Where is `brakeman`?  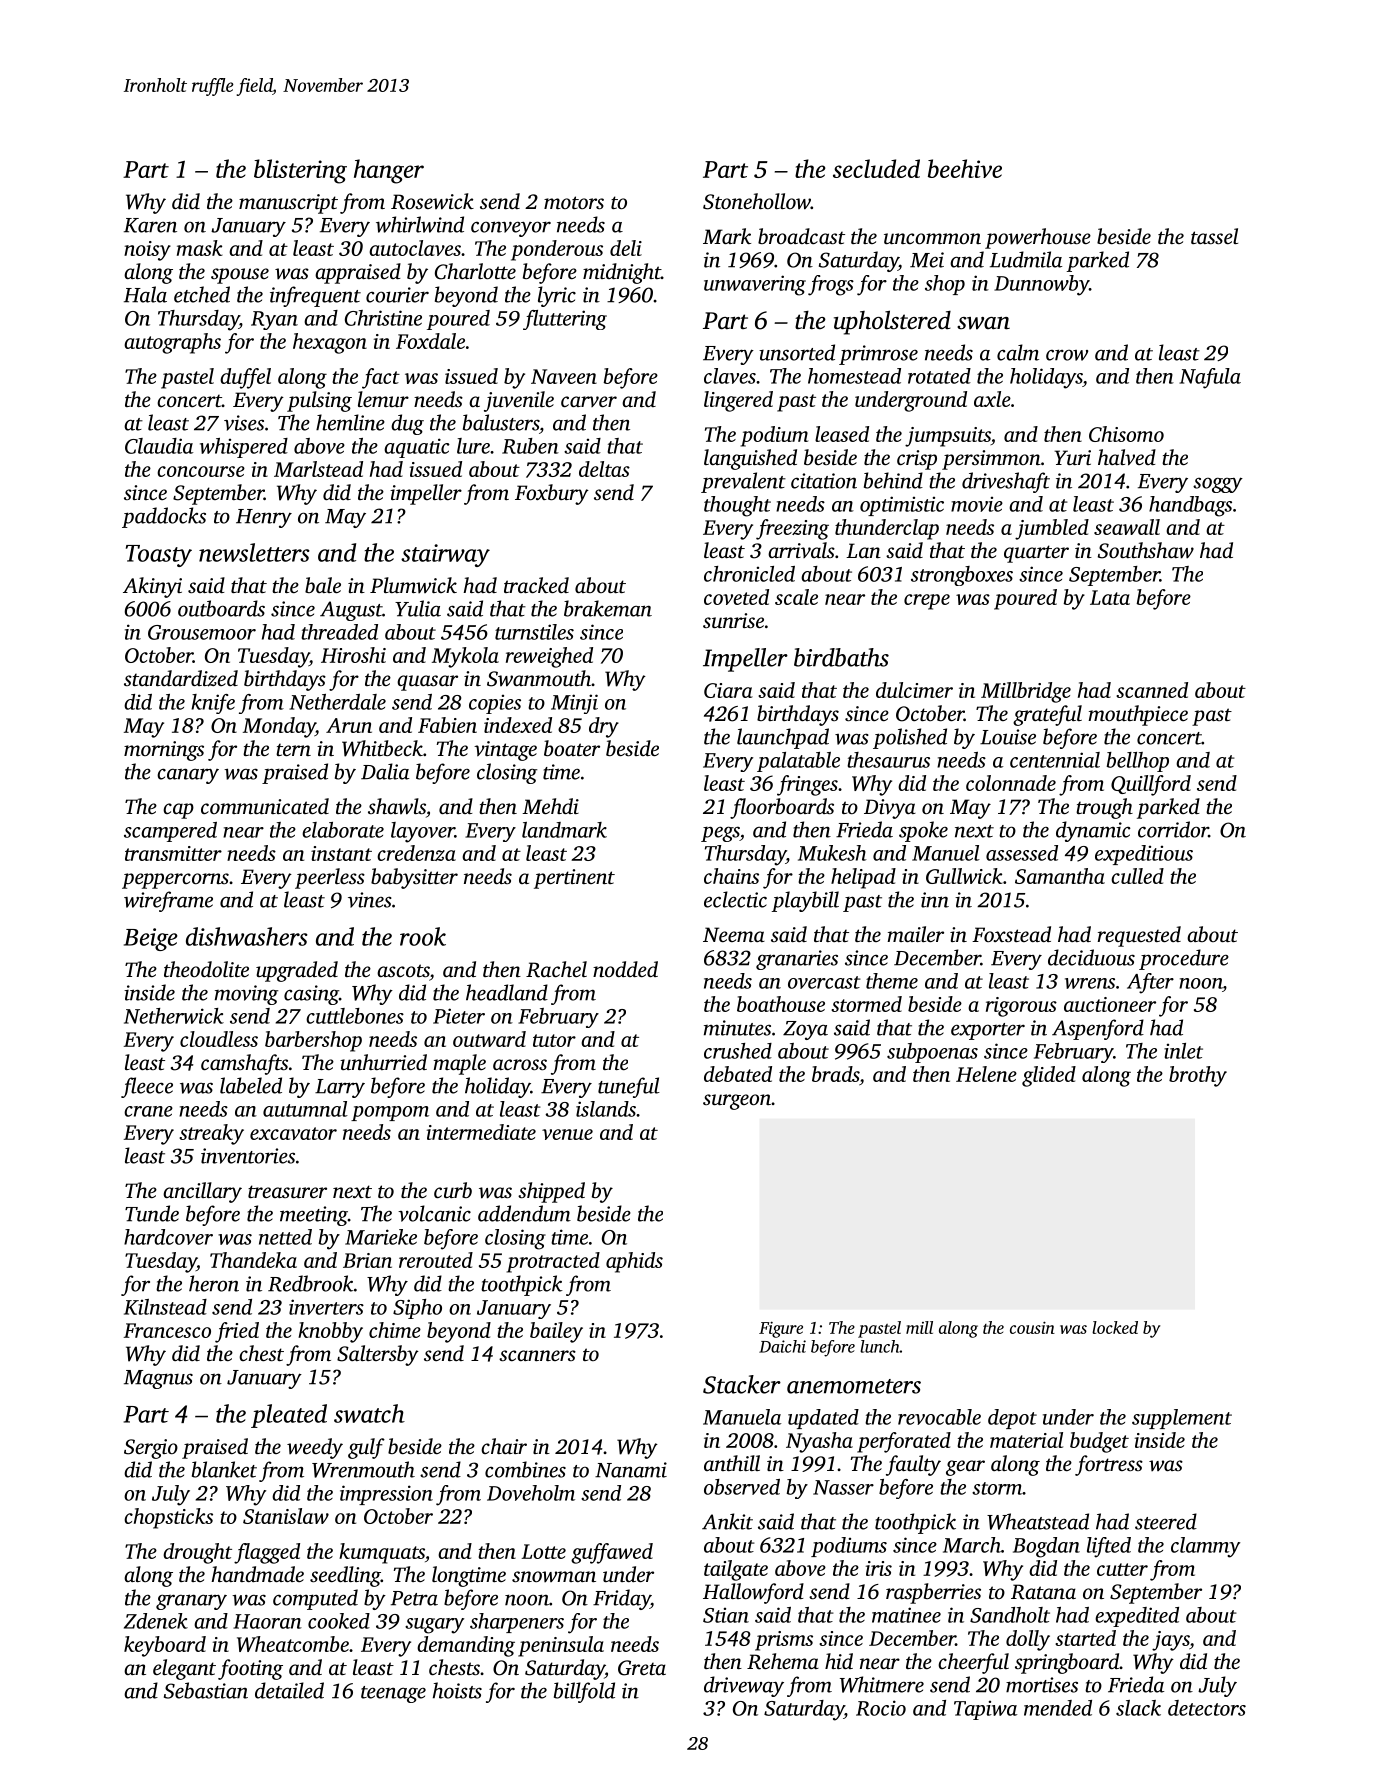
brakeman is located at coordinates (608, 608).
